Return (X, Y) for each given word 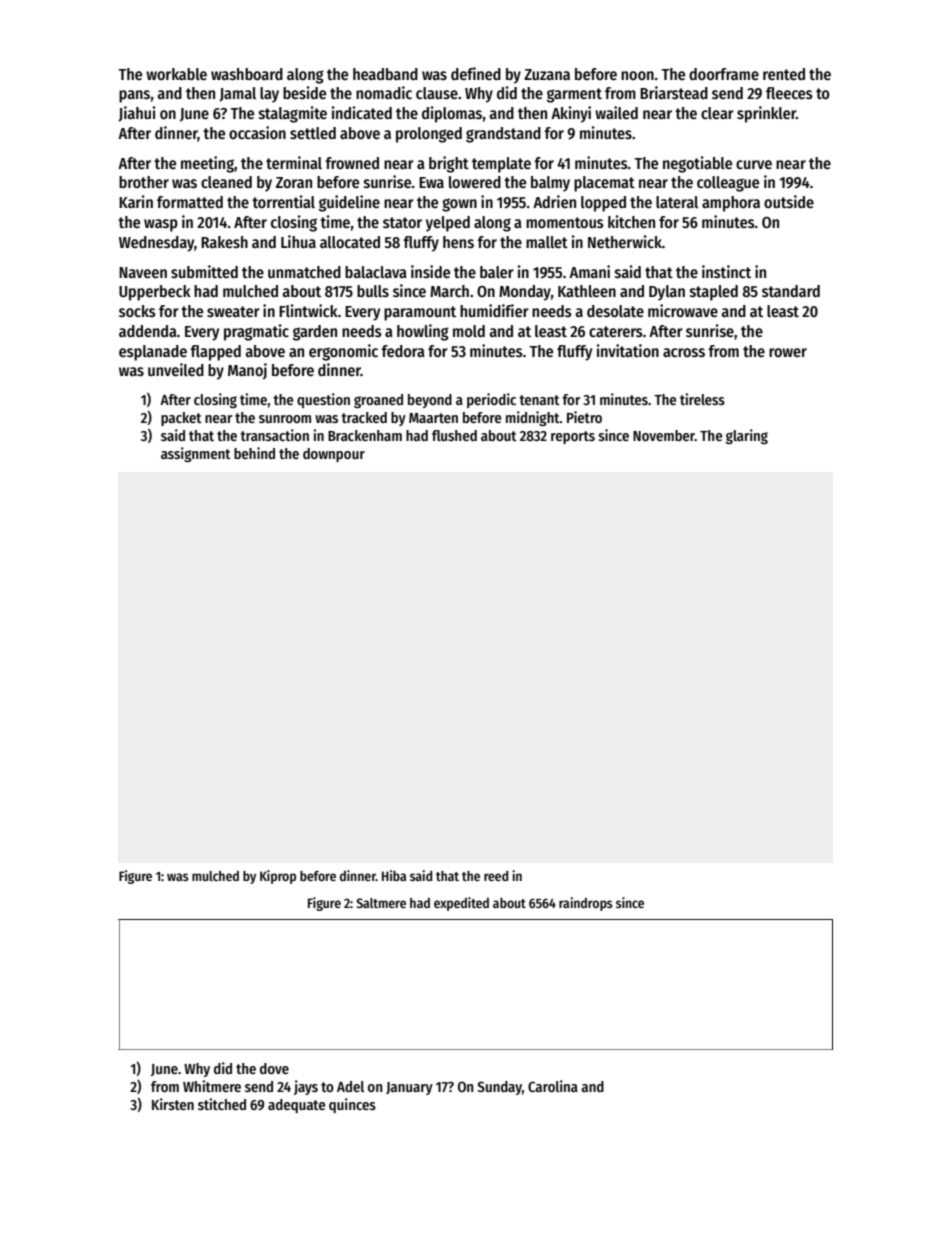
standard (791, 291)
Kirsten (173, 1104)
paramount (420, 313)
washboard (247, 74)
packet (181, 419)
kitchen (631, 221)
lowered (475, 182)
